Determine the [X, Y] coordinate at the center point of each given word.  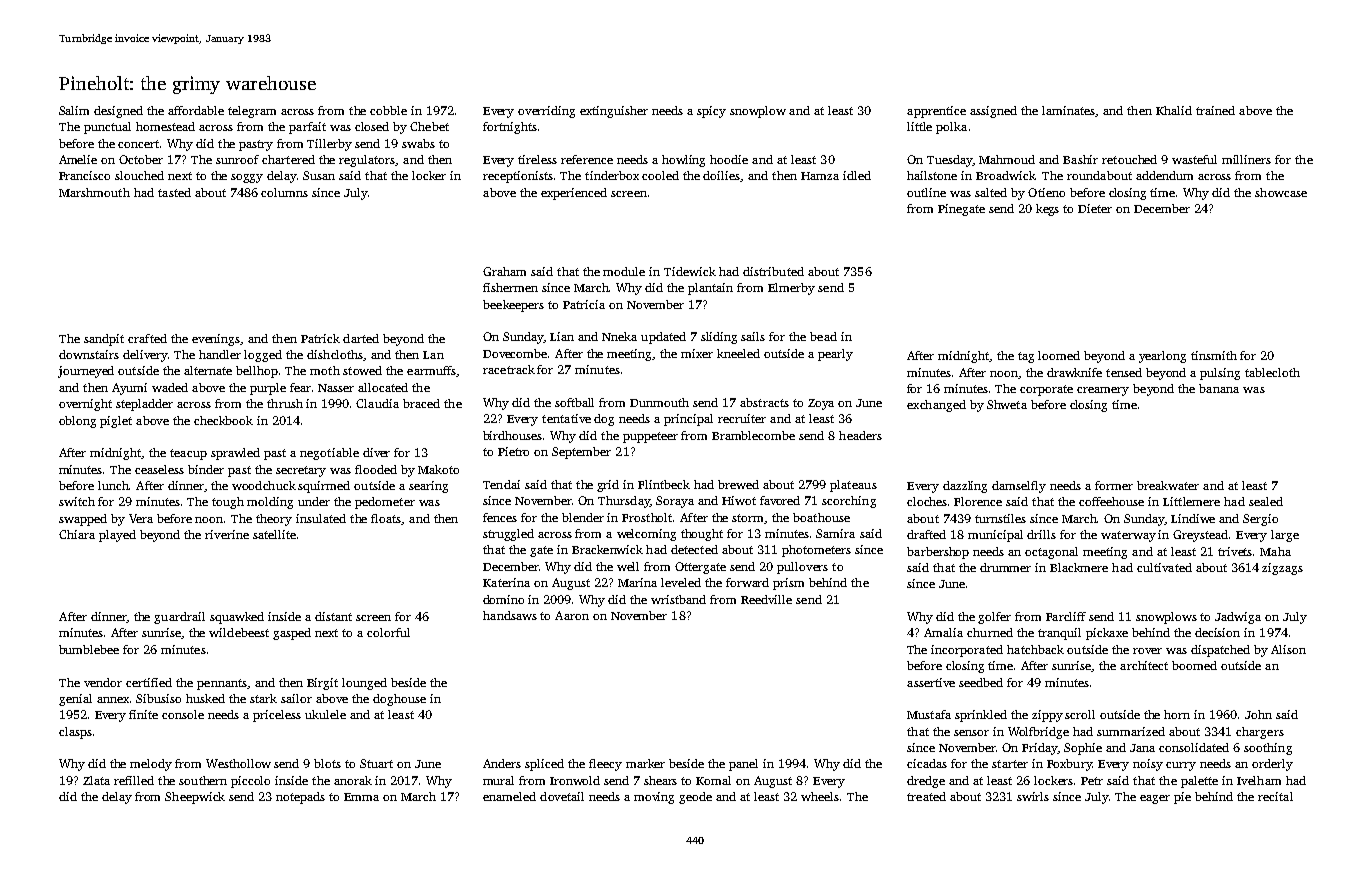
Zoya [821, 404]
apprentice [936, 112]
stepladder [144, 405]
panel [743, 765]
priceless [277, 716]
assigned [993, 112]
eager [1155, 799]
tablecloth [1272, 372]
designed [118, 112]
